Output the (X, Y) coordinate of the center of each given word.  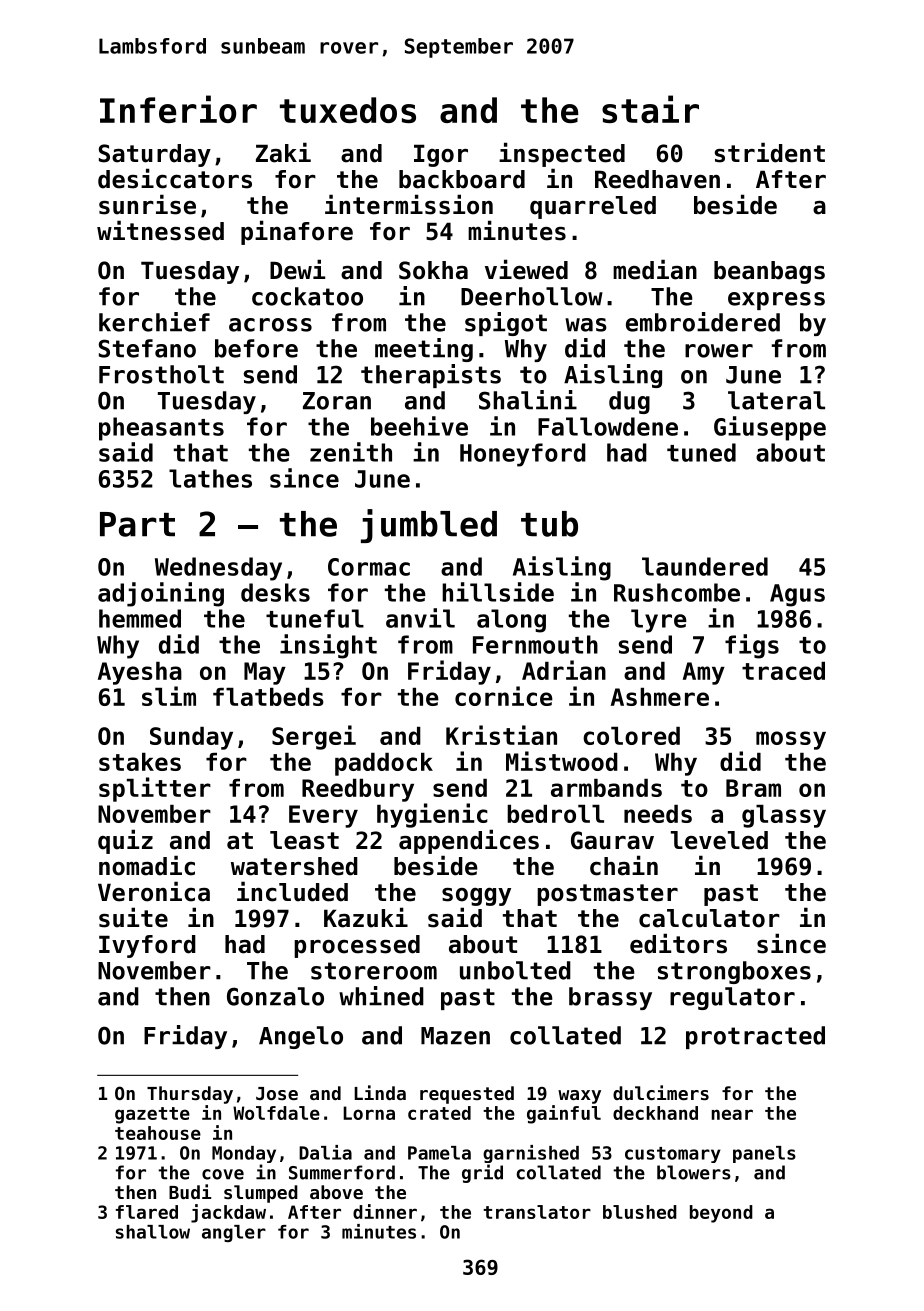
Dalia (325, 1152)
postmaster (607, 895)
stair (650, 109)
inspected (562, 154)
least (304, 840)
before (256, 348)
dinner (385, 1211)
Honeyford (523, 455)
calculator (709, 918)
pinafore (297, 232)
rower (719, 351)
